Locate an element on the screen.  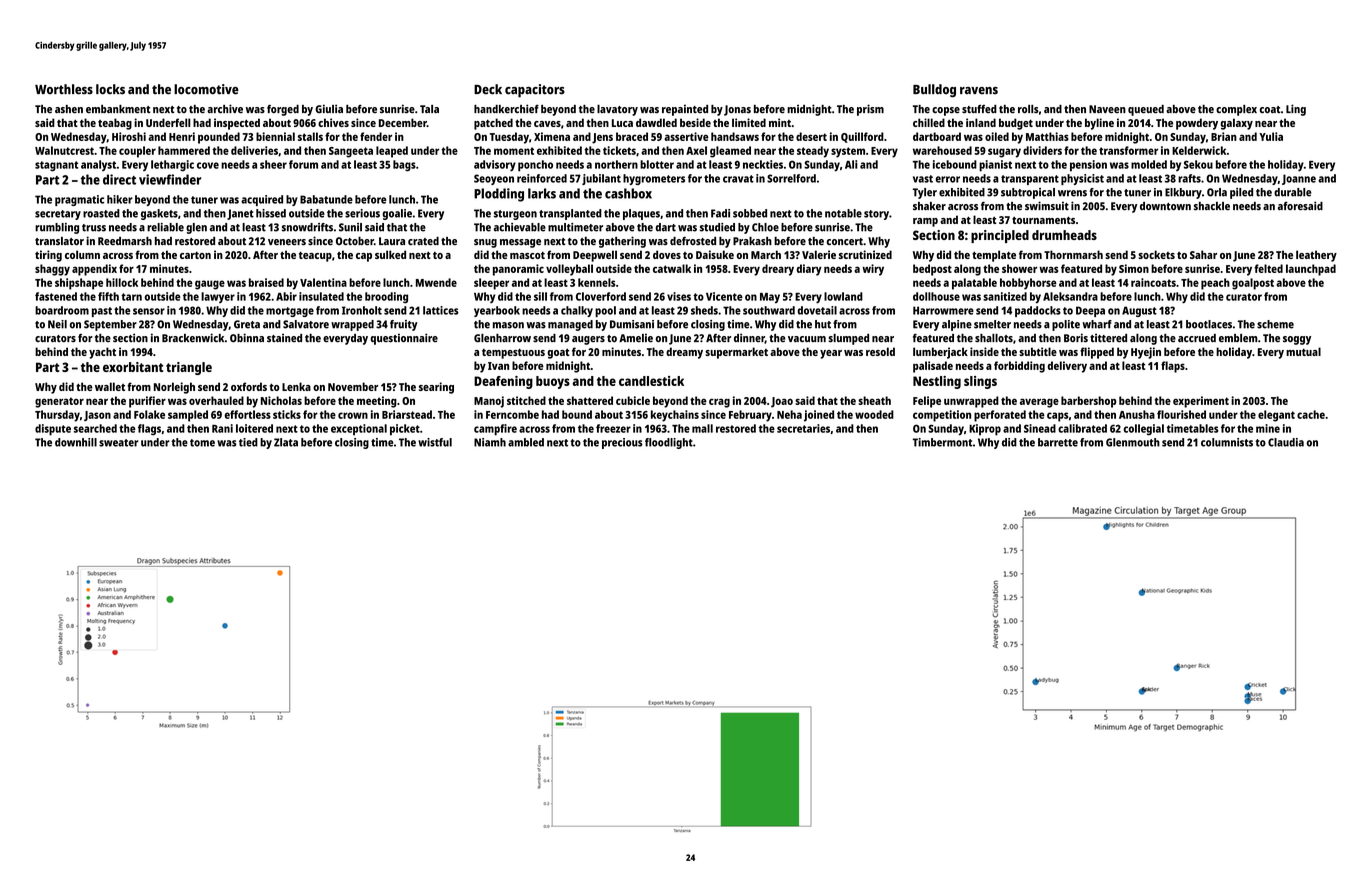
deliveries is located at coordinates (254, 150).
